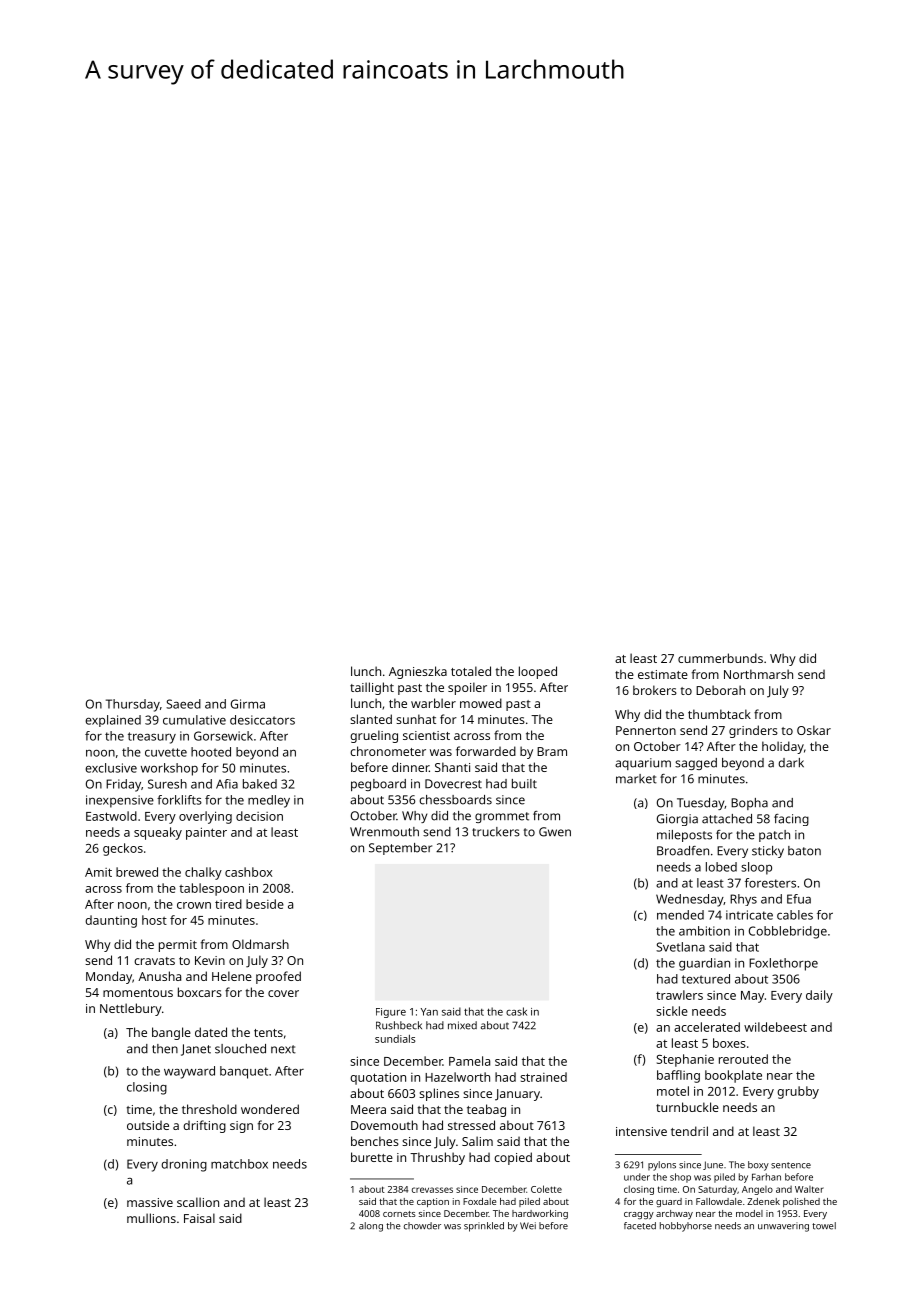 The width and height of the screenshot is (924, 1308). Describe the element at coordinates (422, 1226) in the screenshot. I see `chowder` at that location.
